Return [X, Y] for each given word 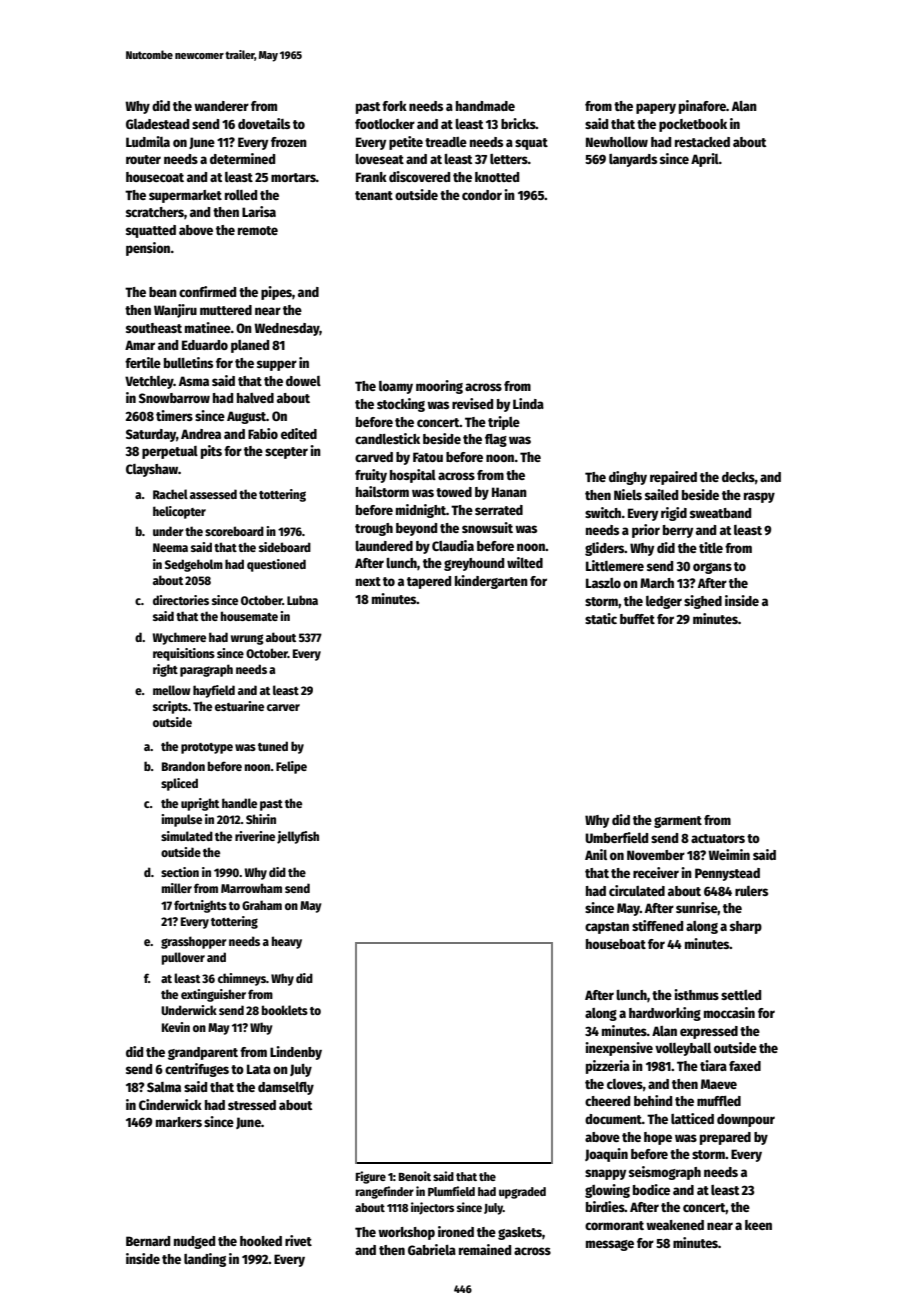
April [705, 160]
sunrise [697, 908]
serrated [499, 510]
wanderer [221, 106]
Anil [596, 854]
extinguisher [213, 995]
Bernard [148, 1241]
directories [181, 600]
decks [738, 477]
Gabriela [432, 1249]
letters [509, 159]
